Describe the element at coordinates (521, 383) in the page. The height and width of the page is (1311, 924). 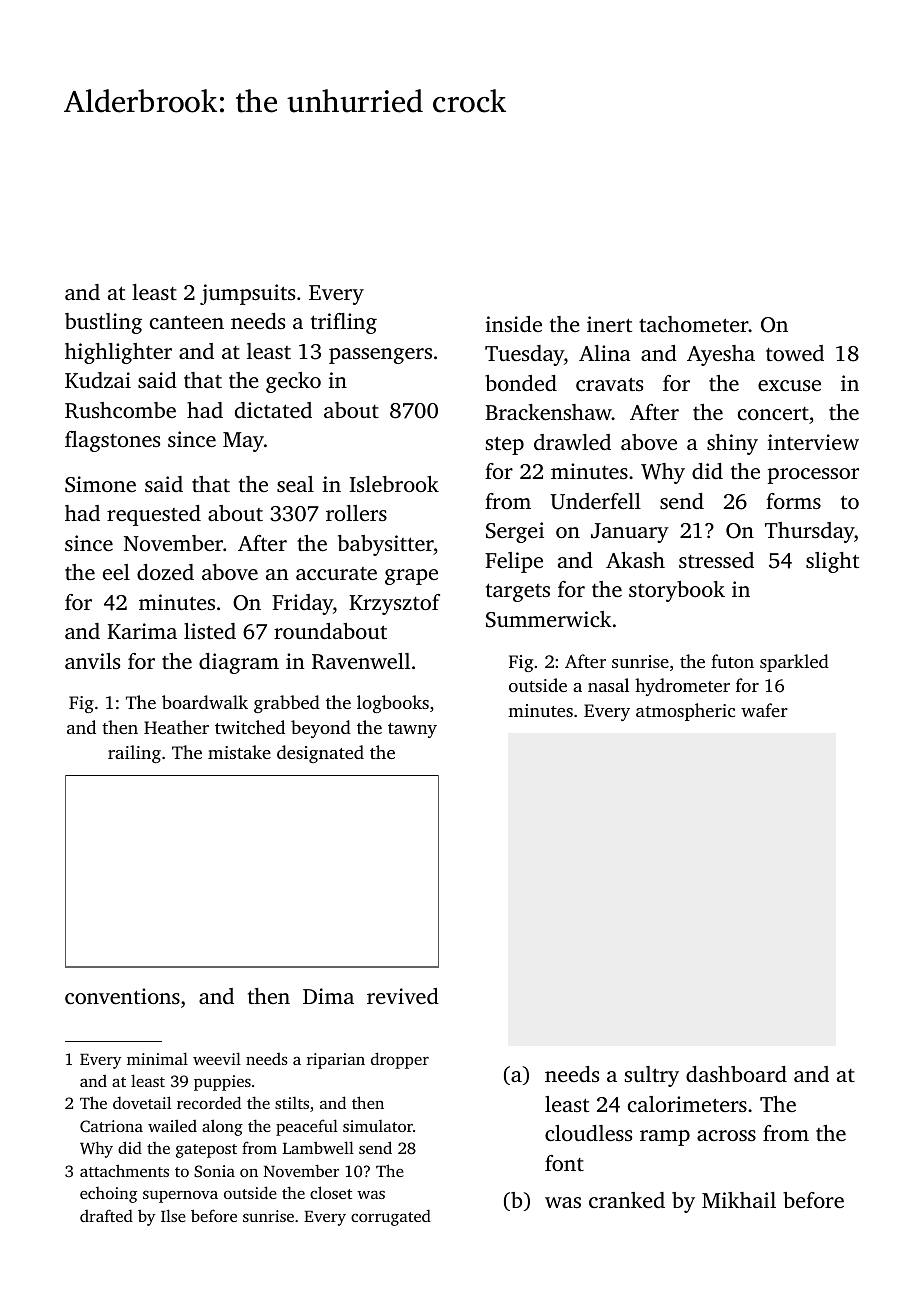
I see `bonded` at that location.
